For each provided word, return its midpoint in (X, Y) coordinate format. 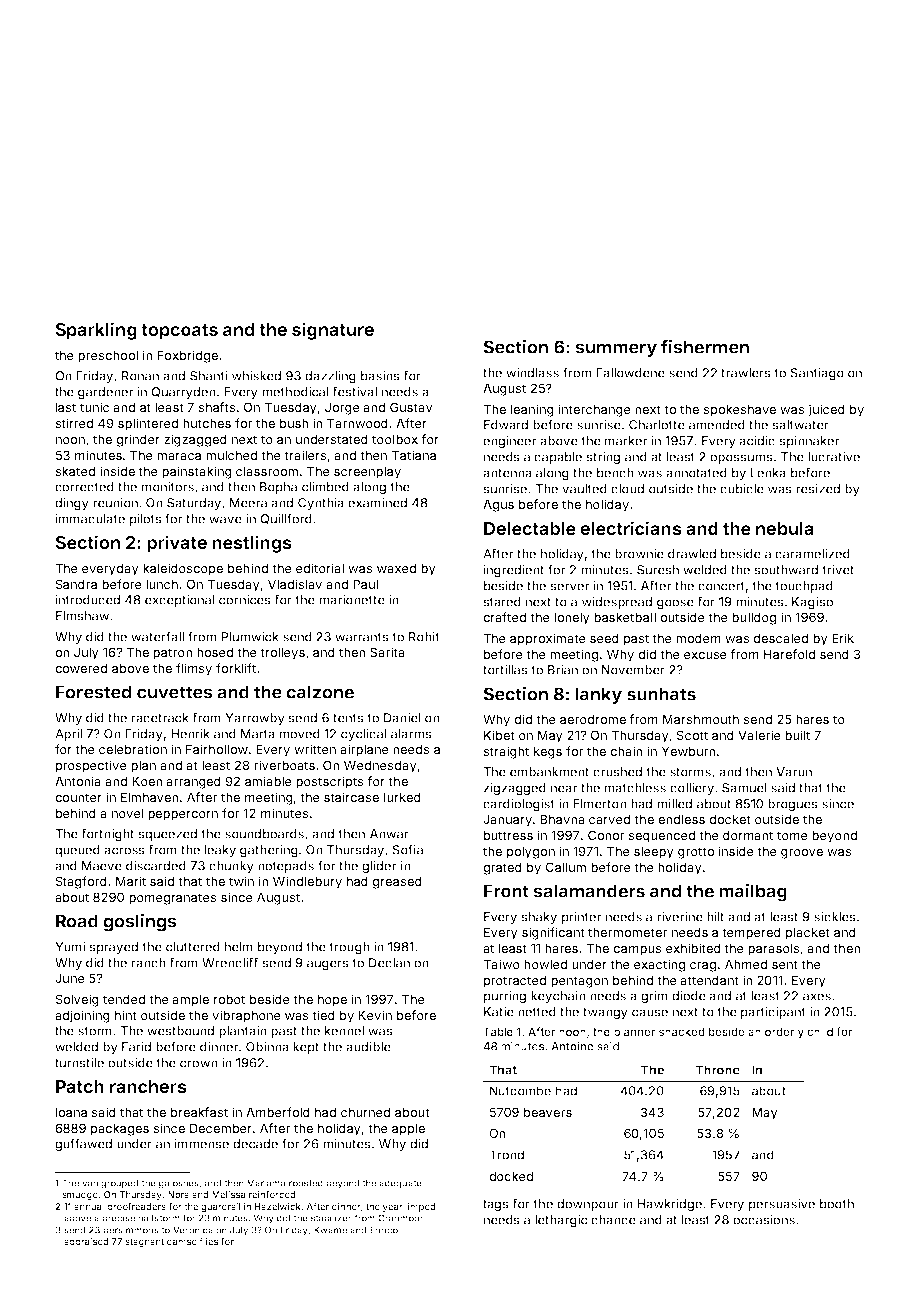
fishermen (705, 347)
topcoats (179, 332)
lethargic (561, 1221)
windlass (532, 373)
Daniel (402, 718)
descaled (780, 638)
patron (173, 654)
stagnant (144, 1242)
